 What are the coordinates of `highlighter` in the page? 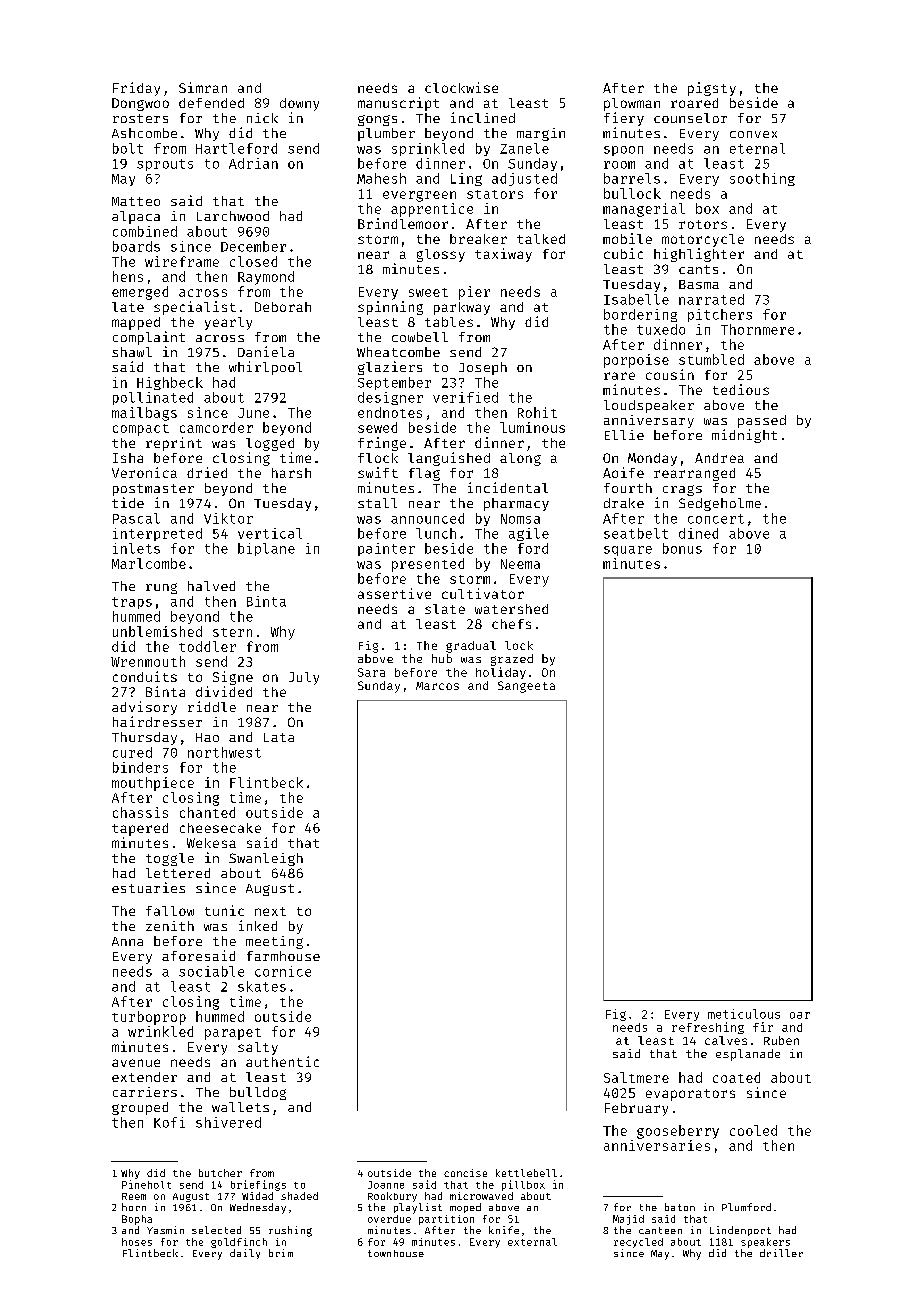 It's located at (699, 255).
